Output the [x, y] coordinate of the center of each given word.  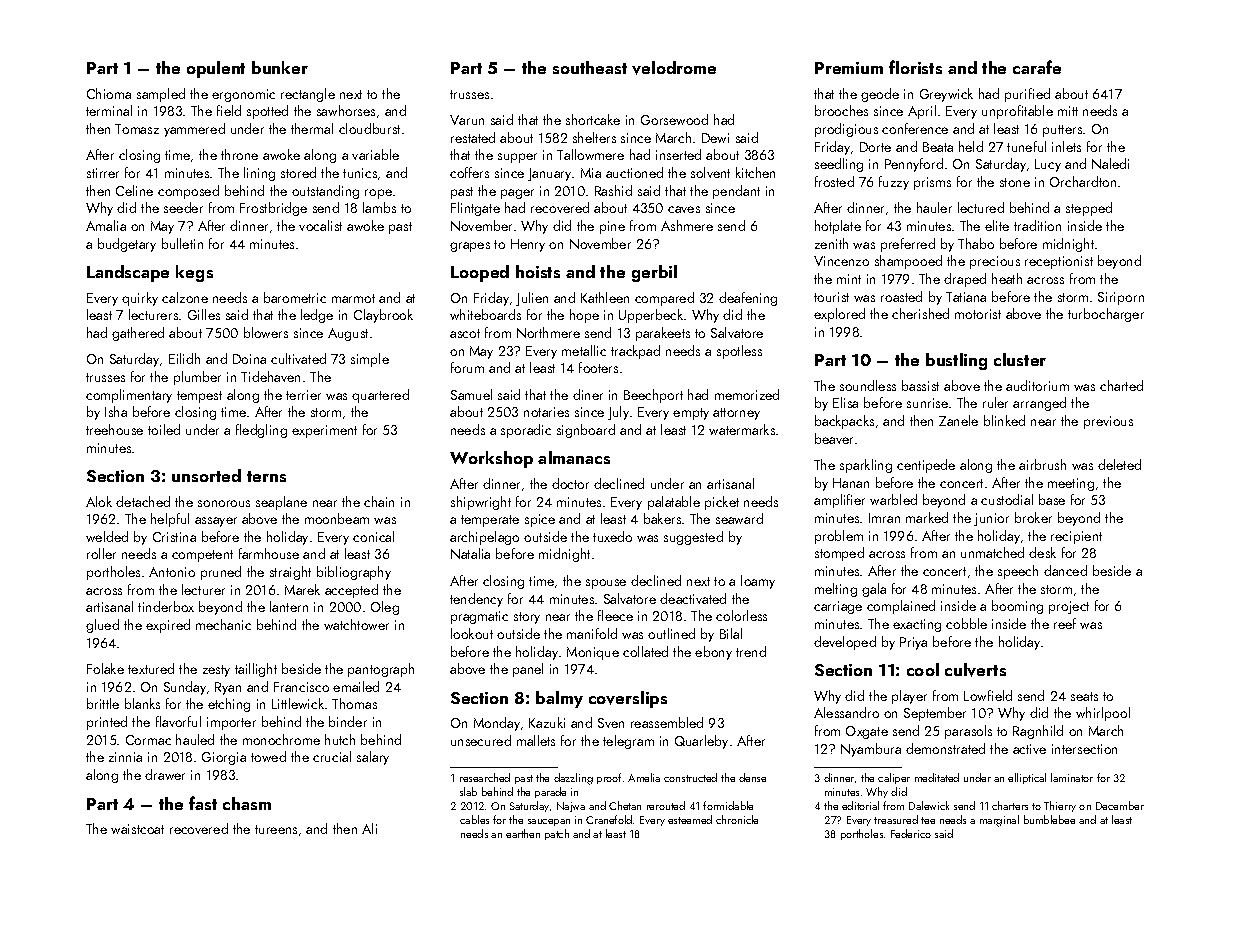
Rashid [613, 190]
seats [1084, 696]
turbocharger [1106, 315]
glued [102, 626]
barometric [295, 297]
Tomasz [137, 129]
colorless [741, 615]
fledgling [261, 431]
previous [1108, 422]
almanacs [574, 457]
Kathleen [605, 297]
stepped [1089, 209]
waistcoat [137, 829]
